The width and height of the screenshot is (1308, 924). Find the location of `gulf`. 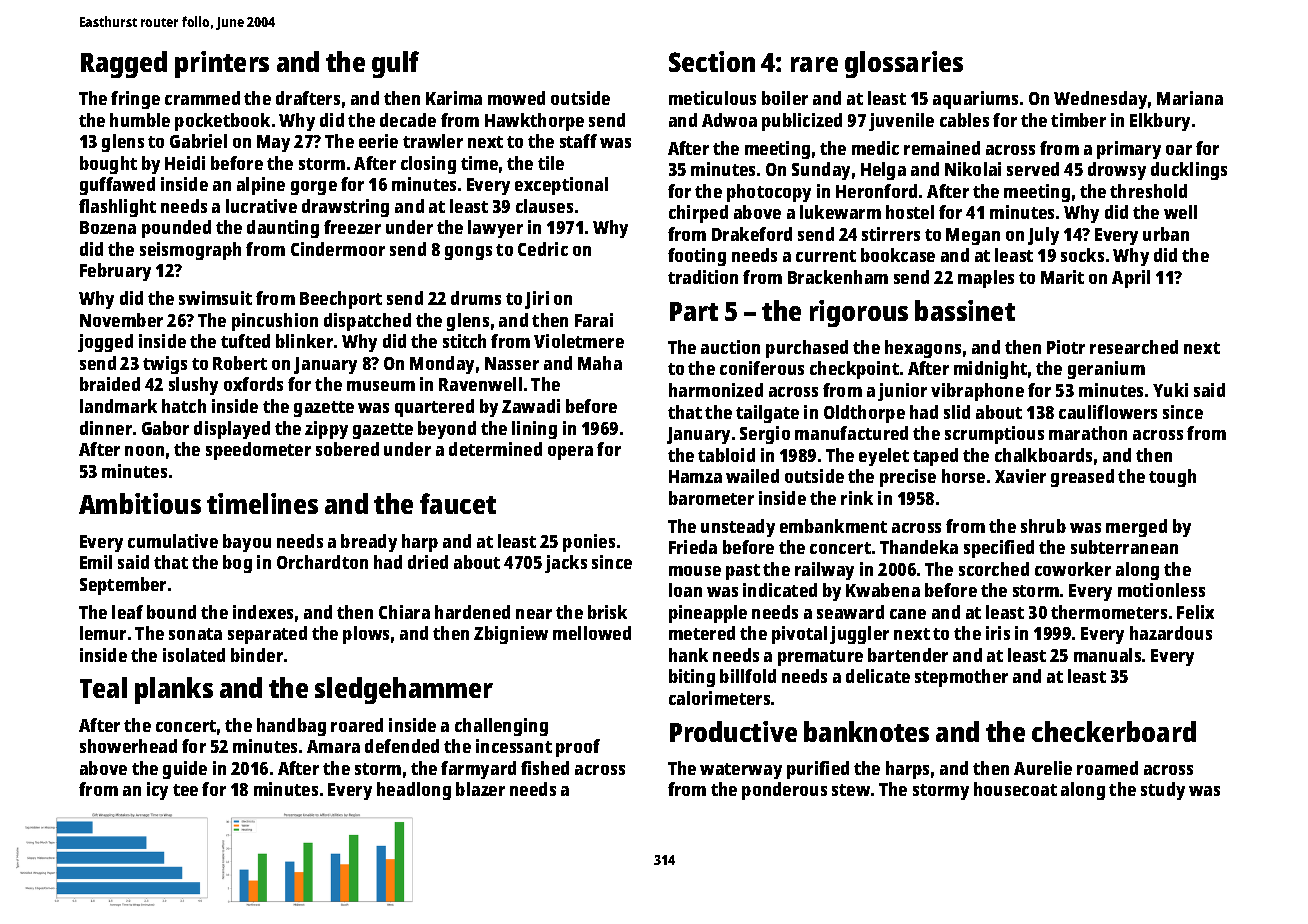

gulf is located at coordinates (395, 64).
